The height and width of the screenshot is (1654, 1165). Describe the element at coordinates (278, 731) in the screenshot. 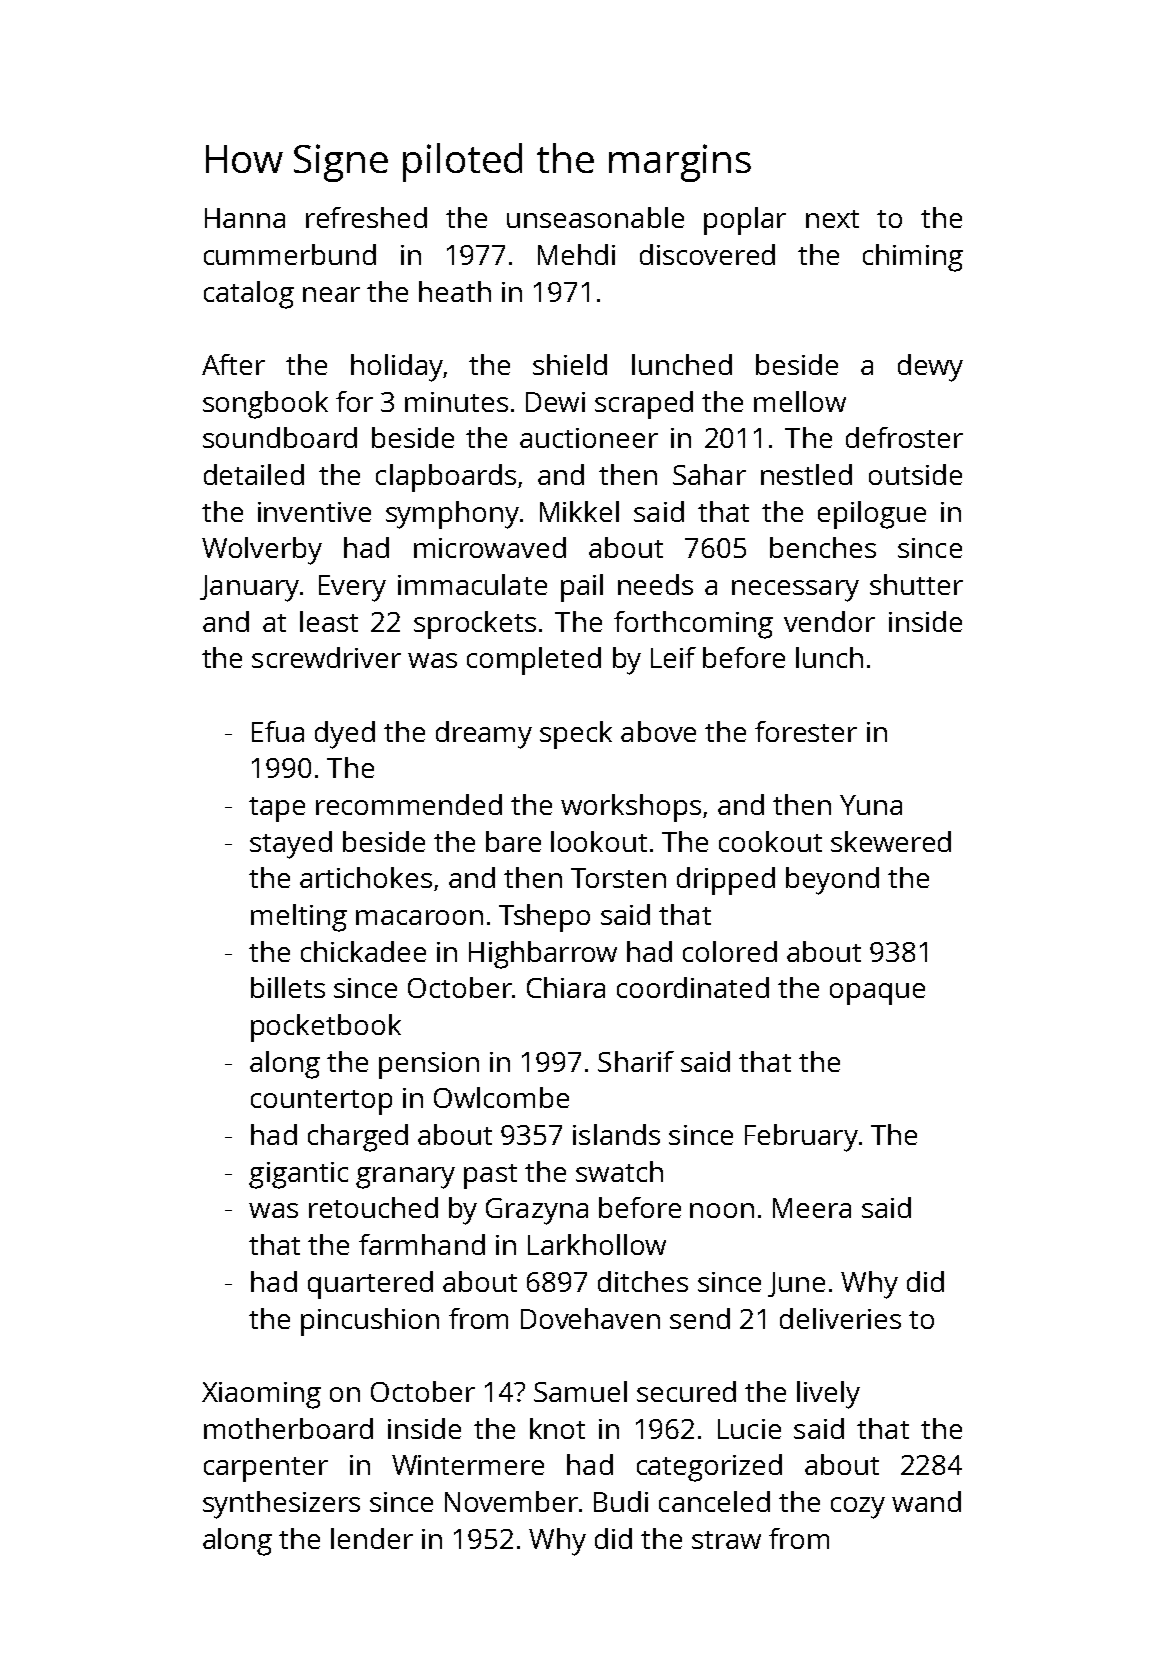

I see `Efua` at that location.
